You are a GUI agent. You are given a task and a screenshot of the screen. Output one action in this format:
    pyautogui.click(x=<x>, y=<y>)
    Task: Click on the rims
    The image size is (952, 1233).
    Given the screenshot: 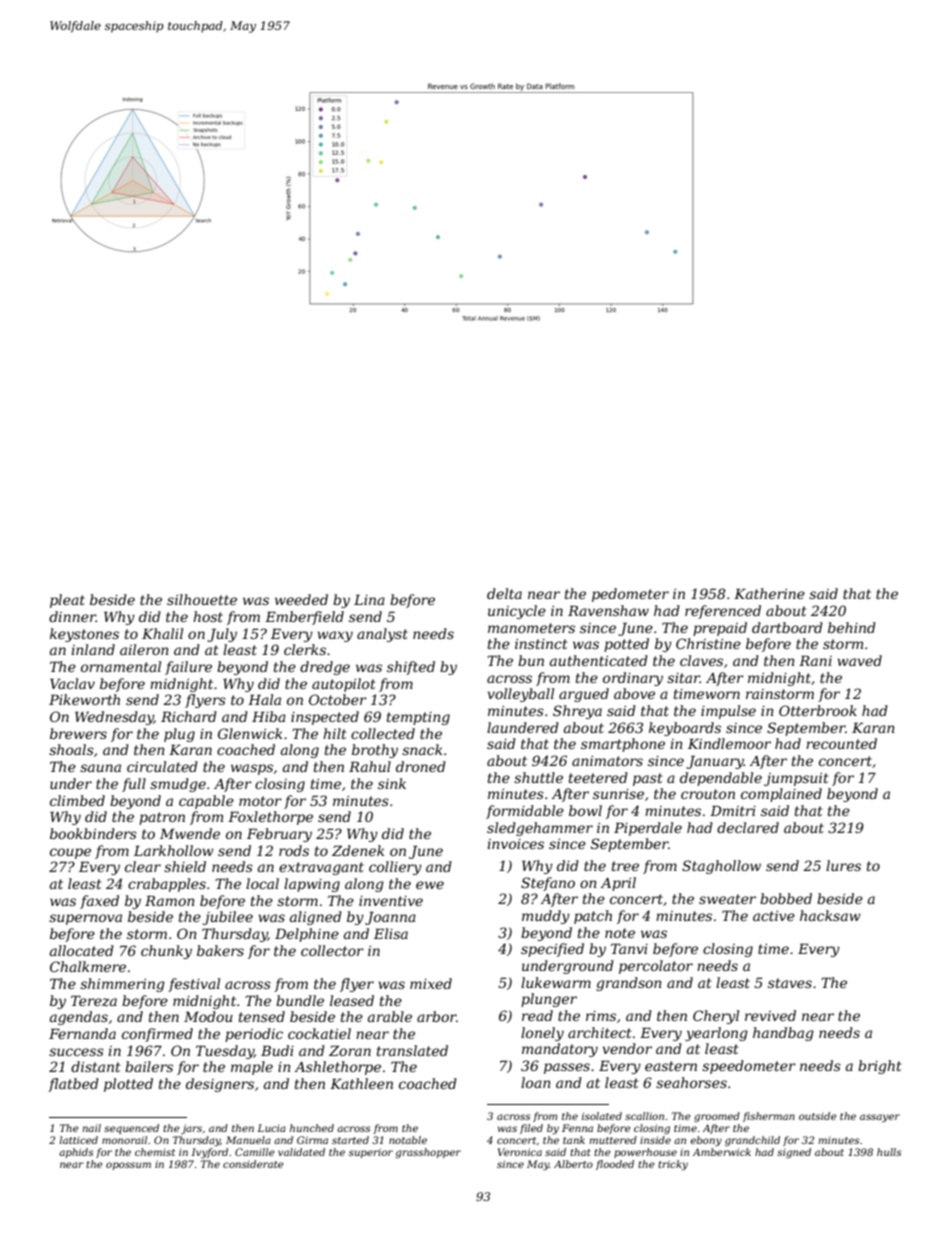 What is the action you would take?
    pyautogui.click(x=601, y=1016)
